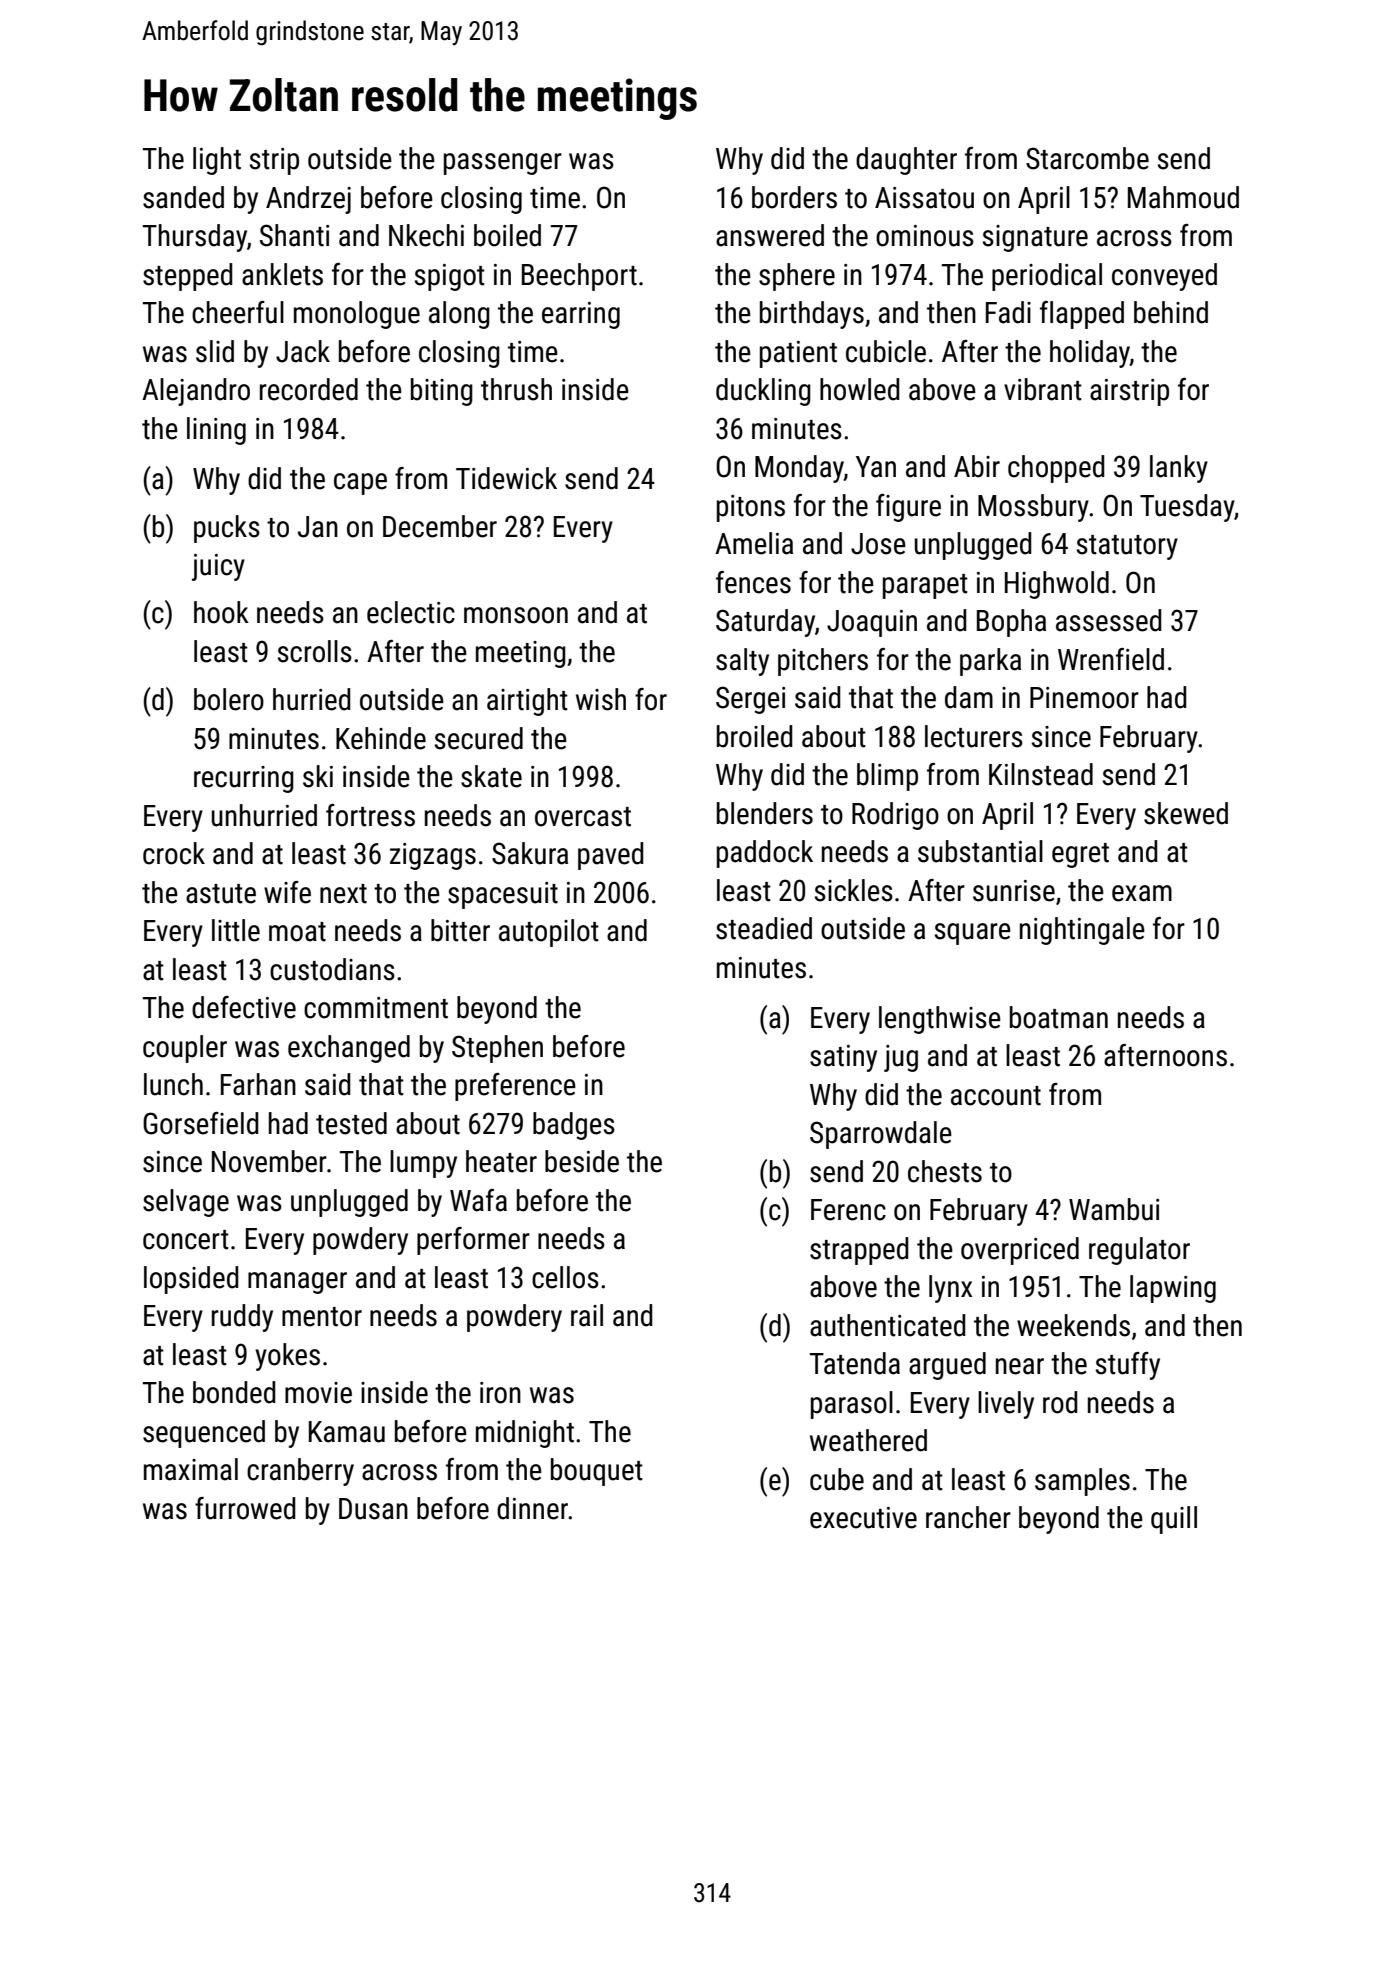  I want to click on borders, so click(794, 197).
